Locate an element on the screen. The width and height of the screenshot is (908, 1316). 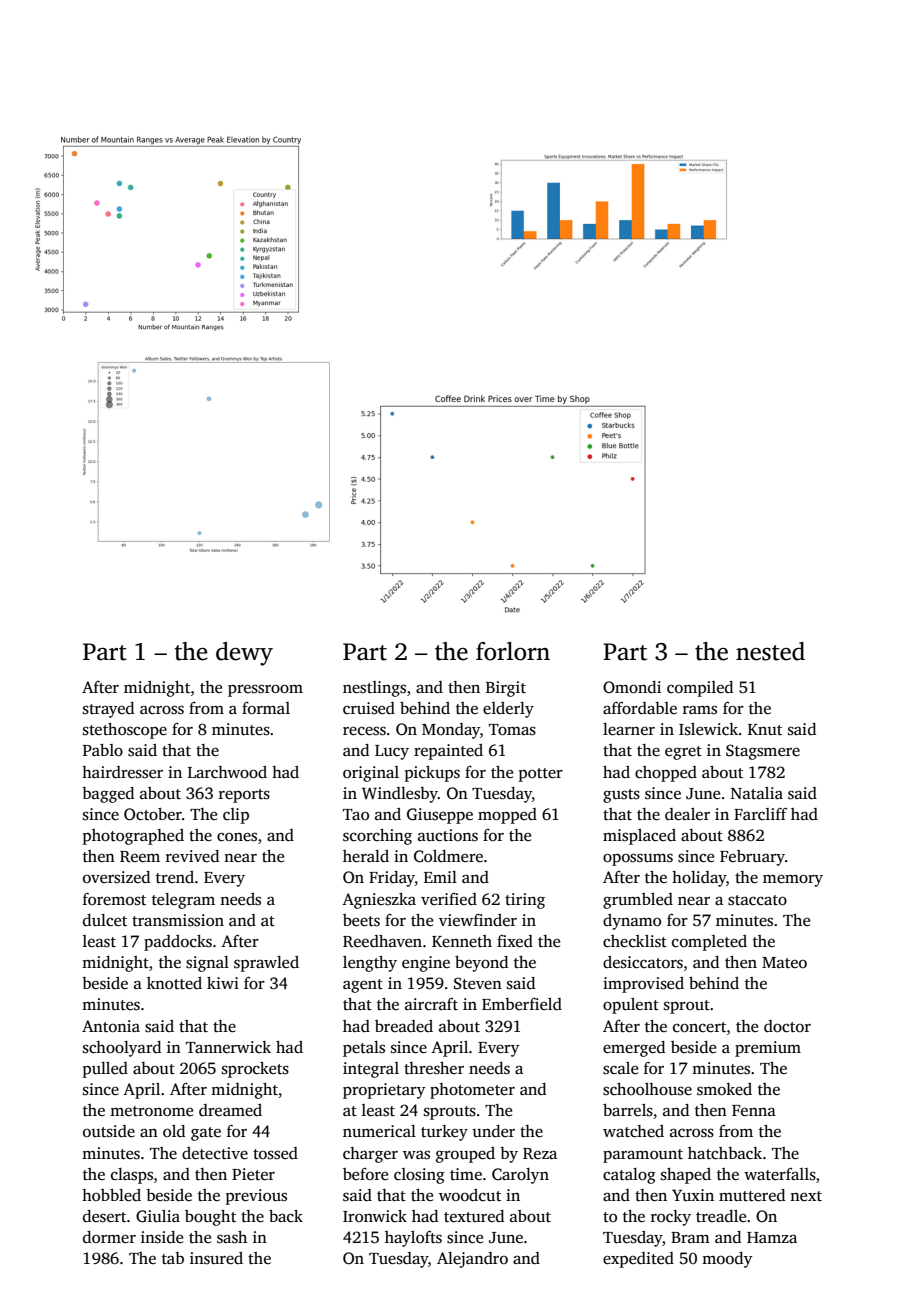
moody is located at coordinates (727, 1260).
